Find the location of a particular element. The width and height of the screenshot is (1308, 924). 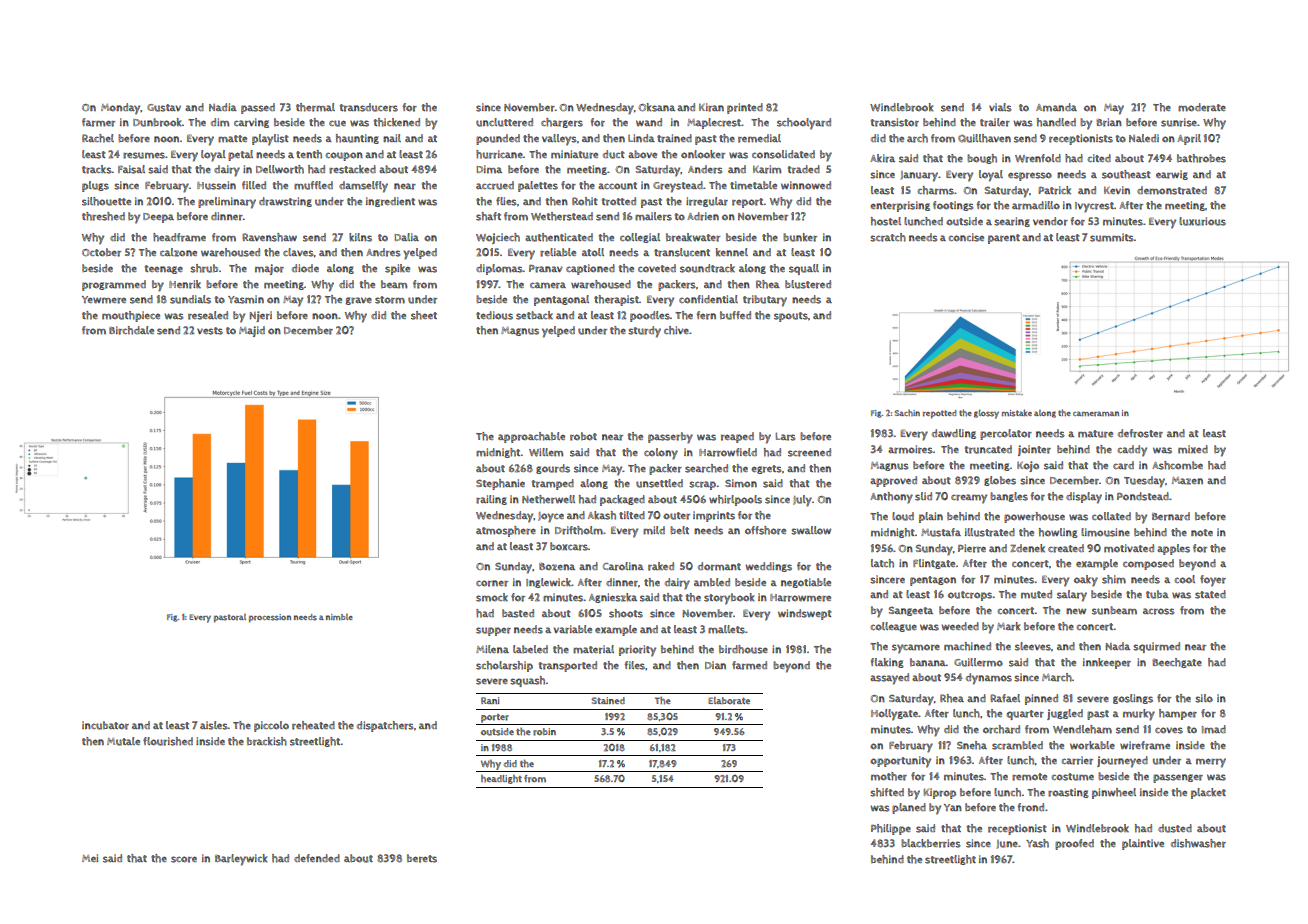

score is located at coordinates (184, 859).
